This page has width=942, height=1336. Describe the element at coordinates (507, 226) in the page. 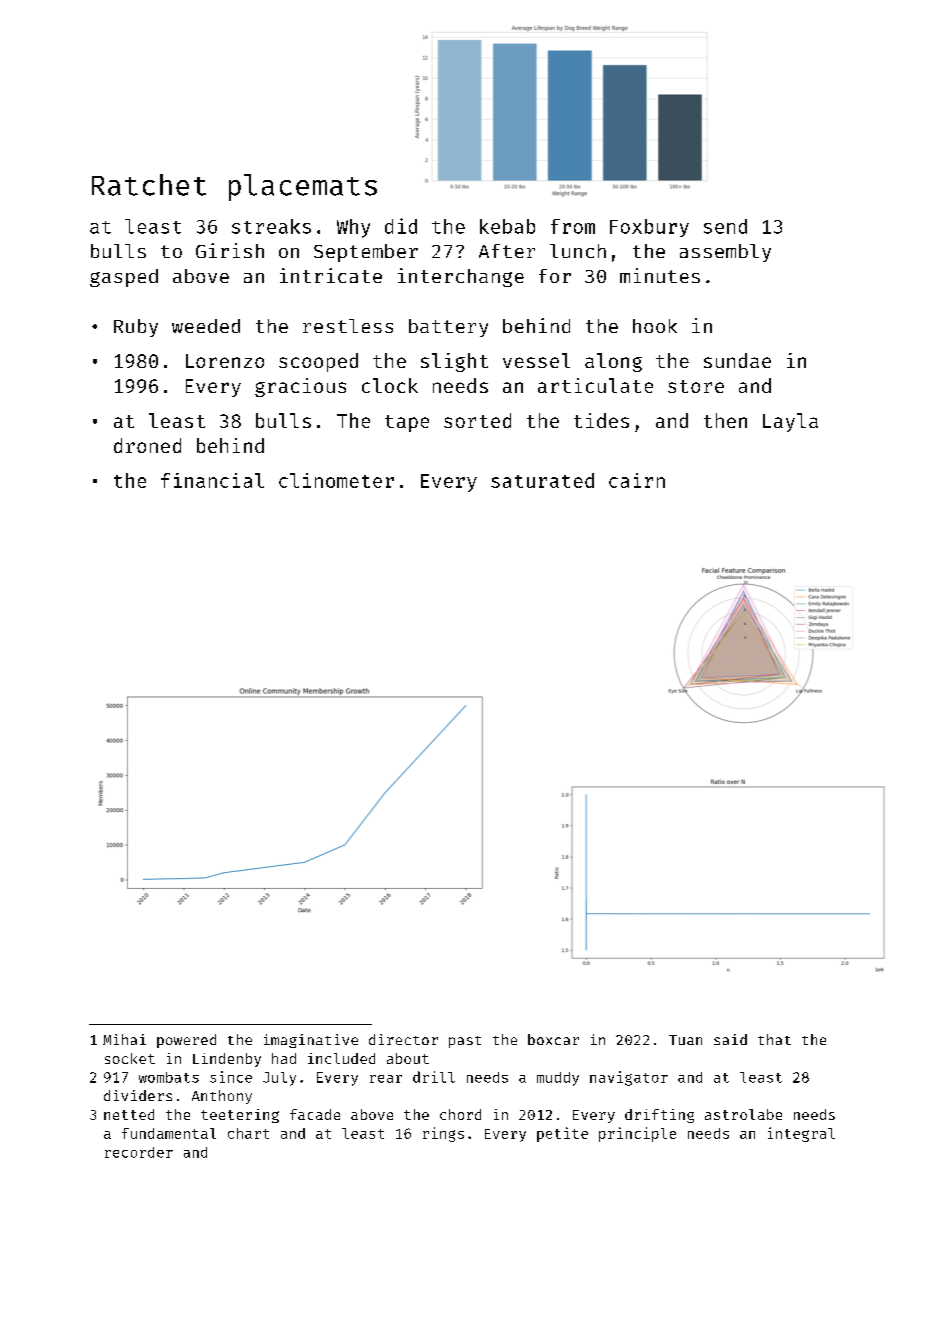

I see `kebab` at that location.
